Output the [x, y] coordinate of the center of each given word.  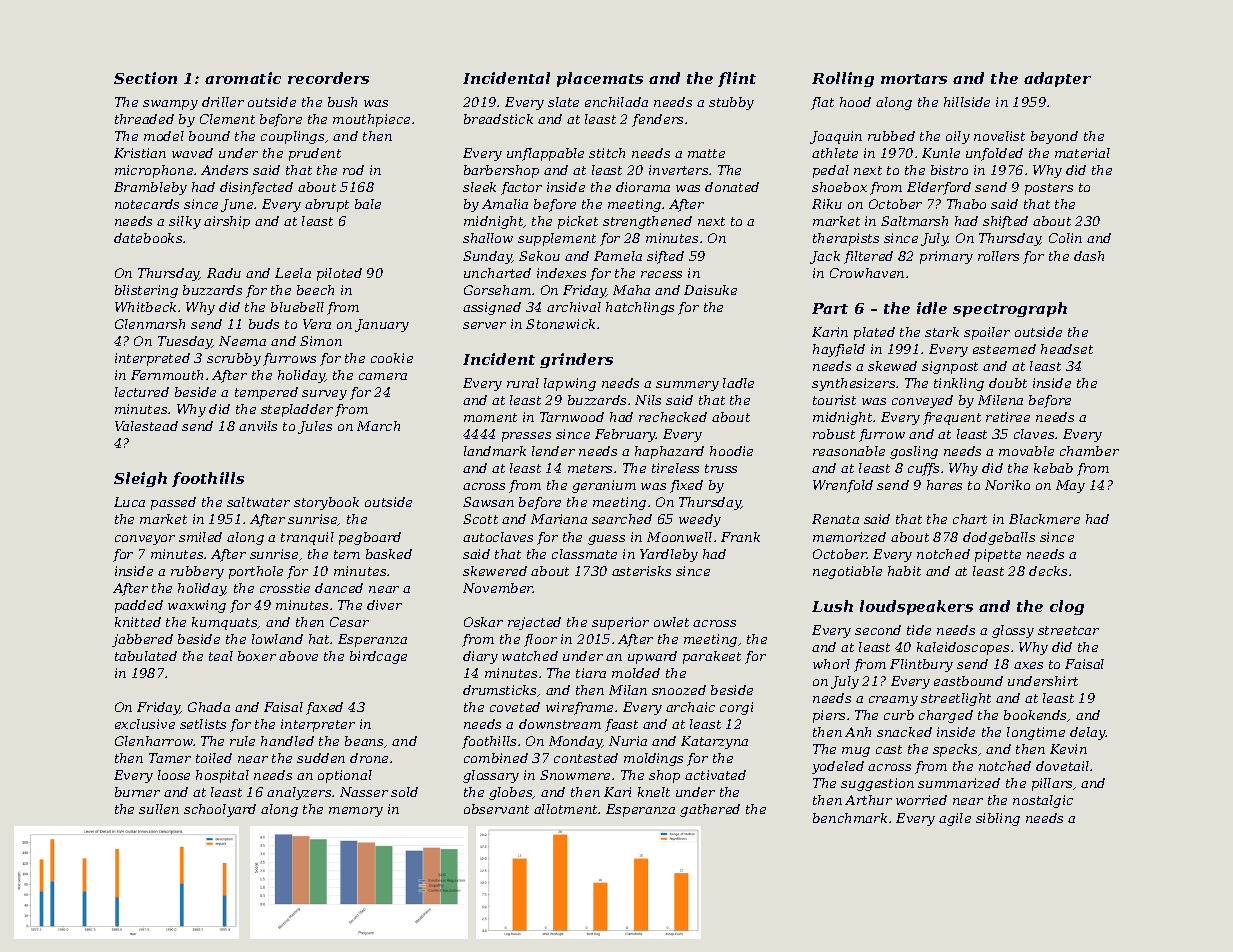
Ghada [209, 707]
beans [364, 741]
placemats [600, 79]
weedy [700, 520]
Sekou [539, 256]
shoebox [839, 187]
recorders [328, 78]
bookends [1036, 716]
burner [137, 792]
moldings [653, 759]
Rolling [843, 79]
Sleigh [140, 479]
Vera [317, 324]
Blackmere [1044, 519]
